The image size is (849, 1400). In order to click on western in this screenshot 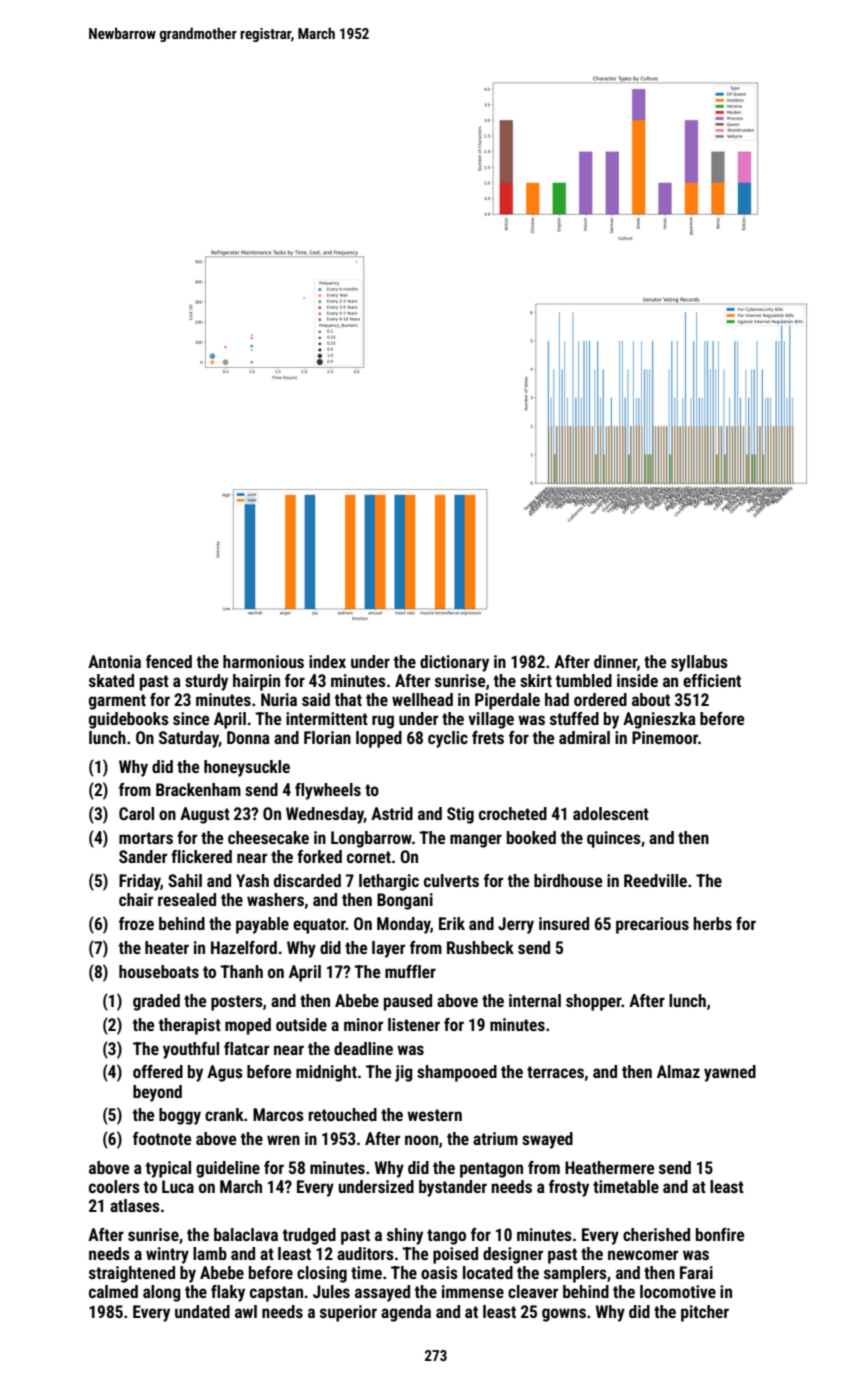, I will do `click(434, 1115)`.
